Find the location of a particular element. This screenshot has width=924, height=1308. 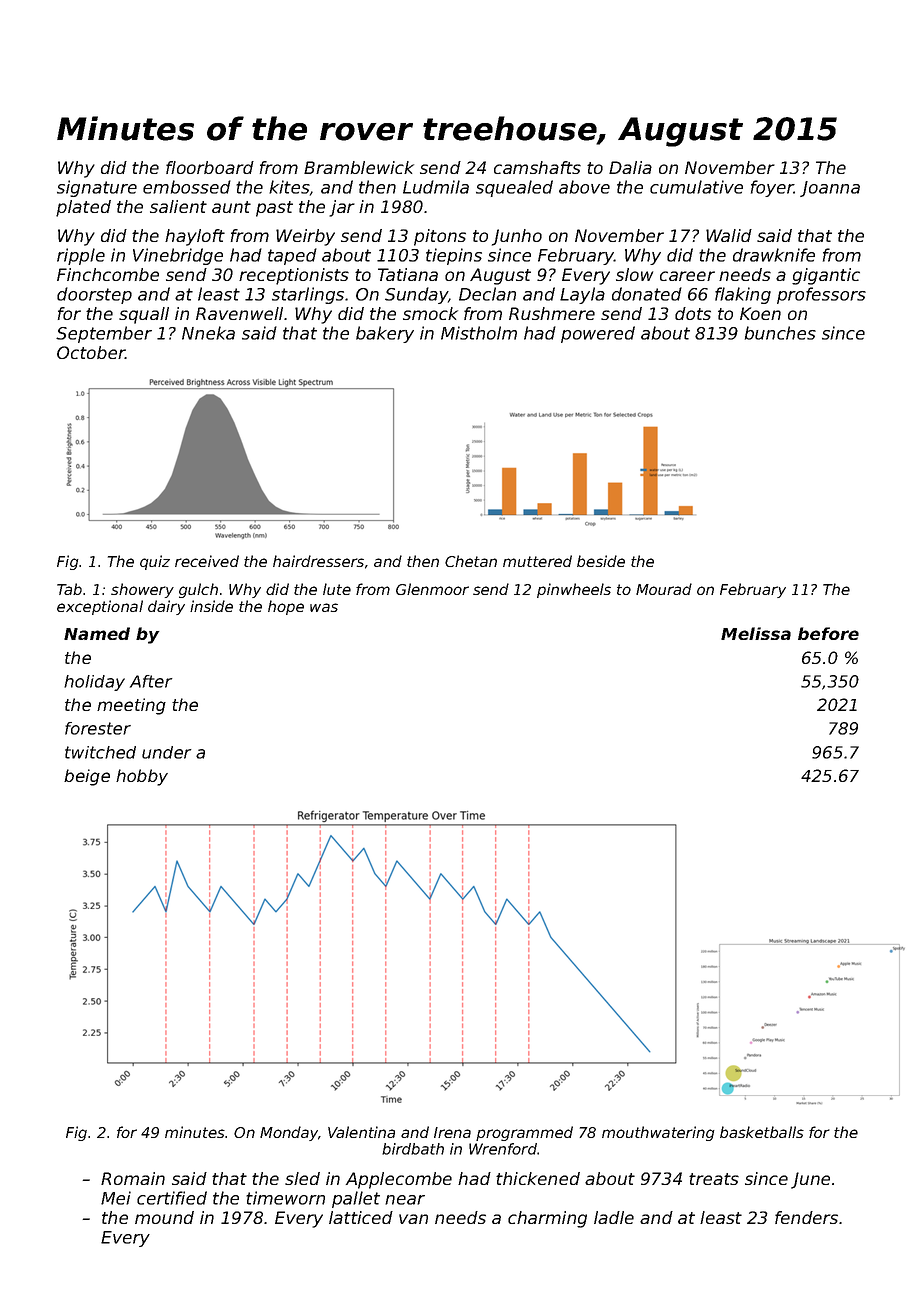

Chetan is located at coordinates (471, 561).
